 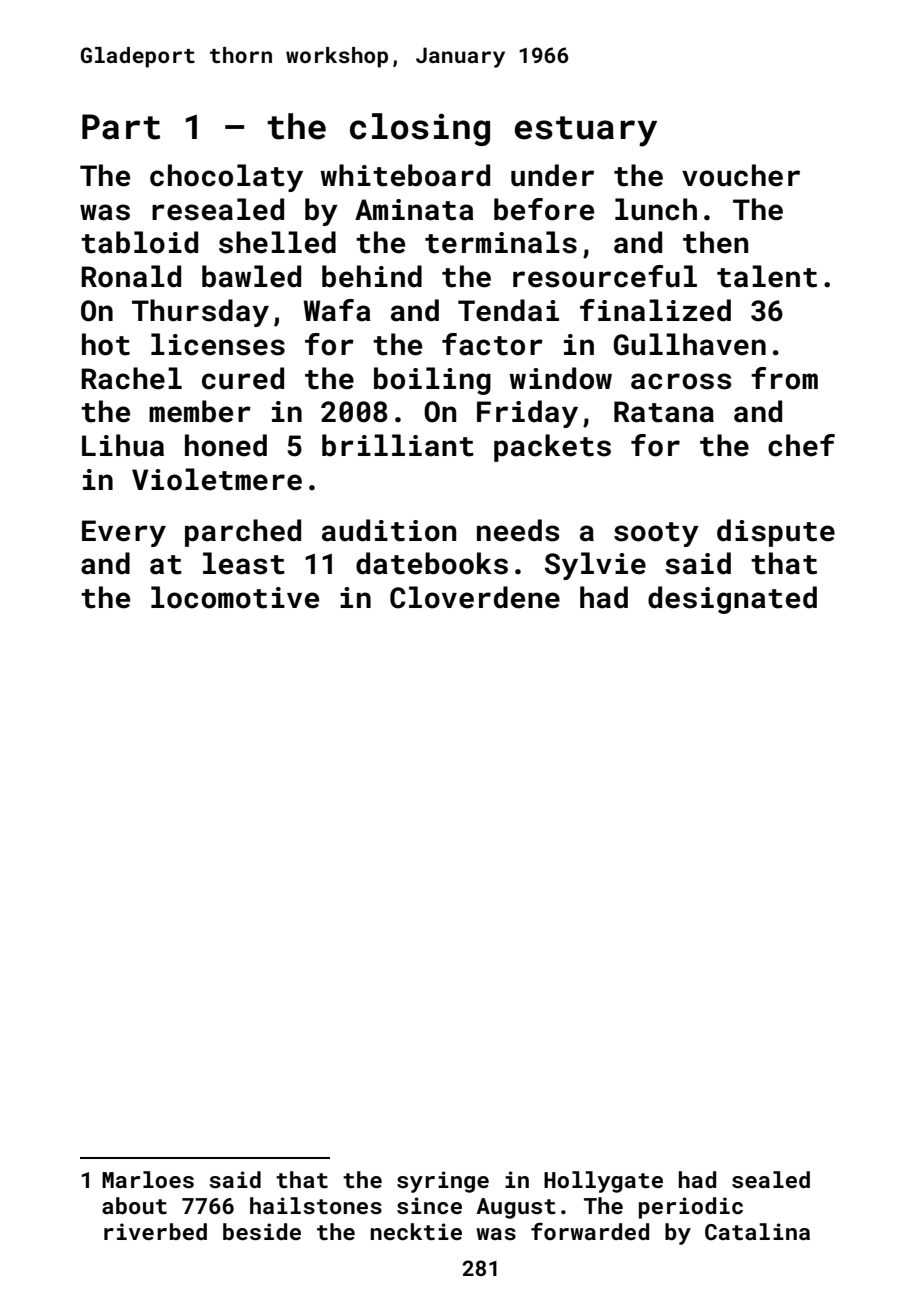 I want to click on closing, so click(x=420, y=129).
